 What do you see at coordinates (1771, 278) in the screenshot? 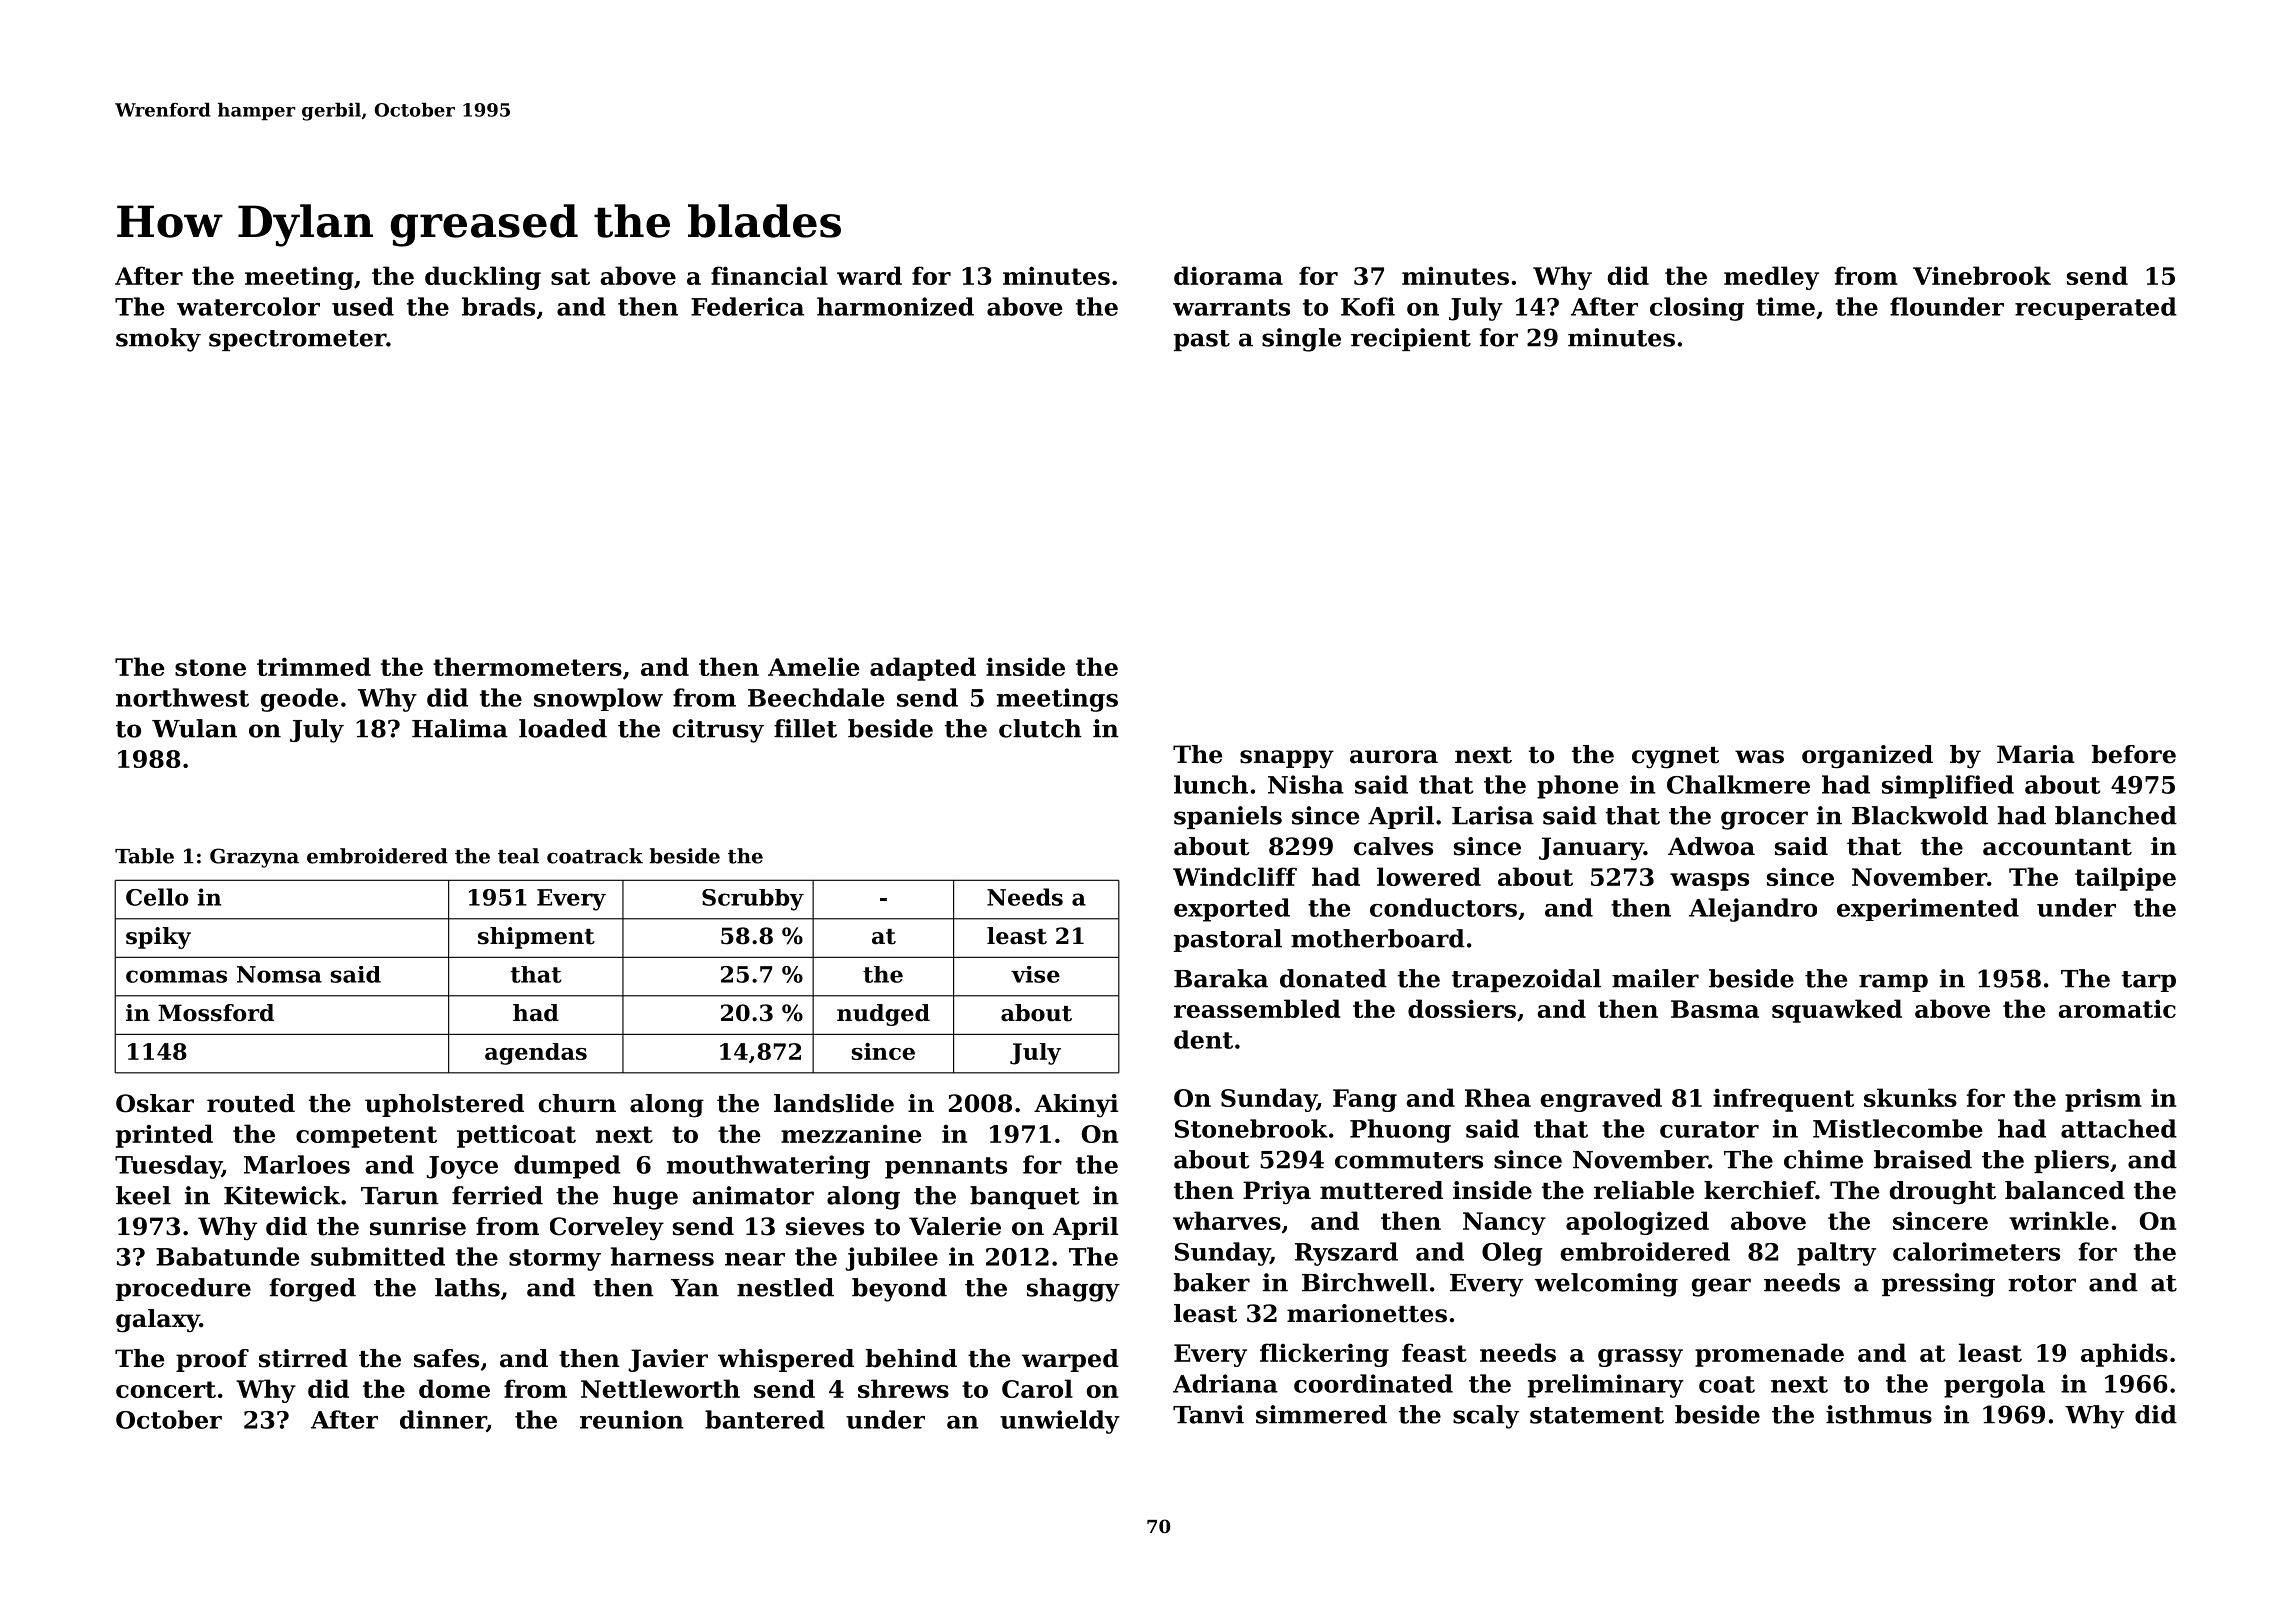
I see `medley` at bounding box center [1771, 278].
